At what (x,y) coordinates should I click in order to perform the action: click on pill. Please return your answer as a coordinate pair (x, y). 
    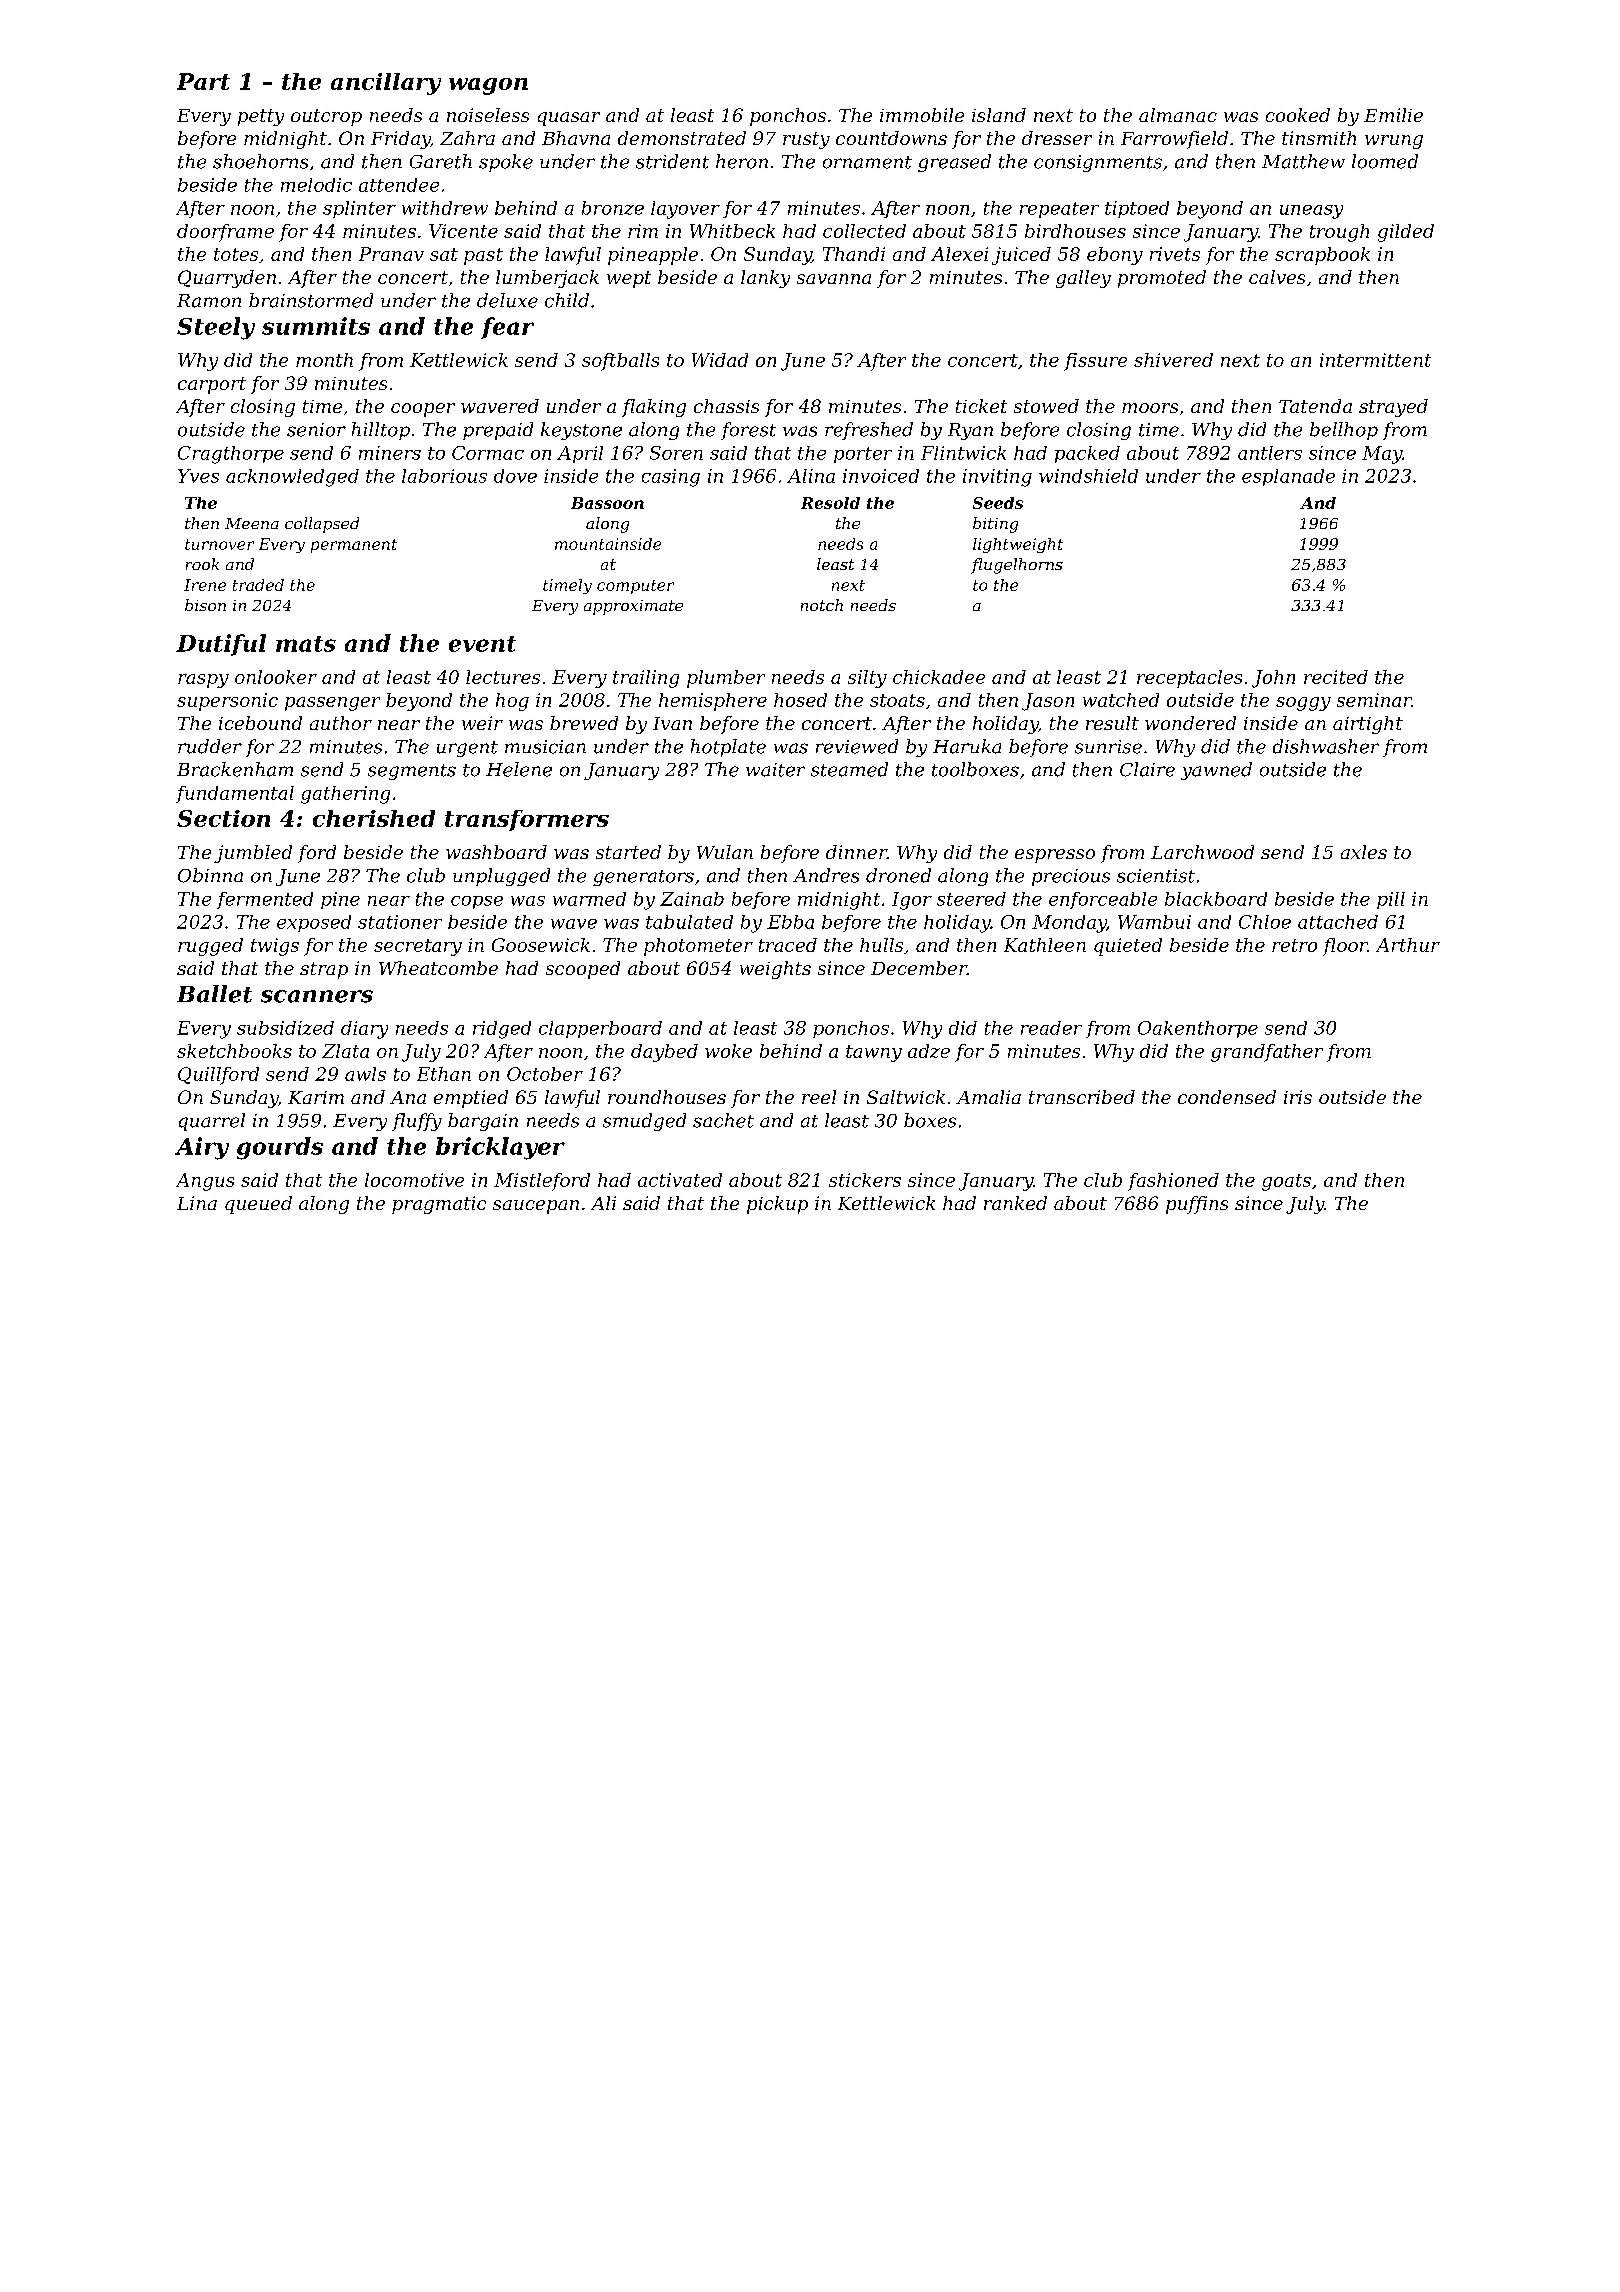
    Looking at the image, I should click on (1391, 900).
